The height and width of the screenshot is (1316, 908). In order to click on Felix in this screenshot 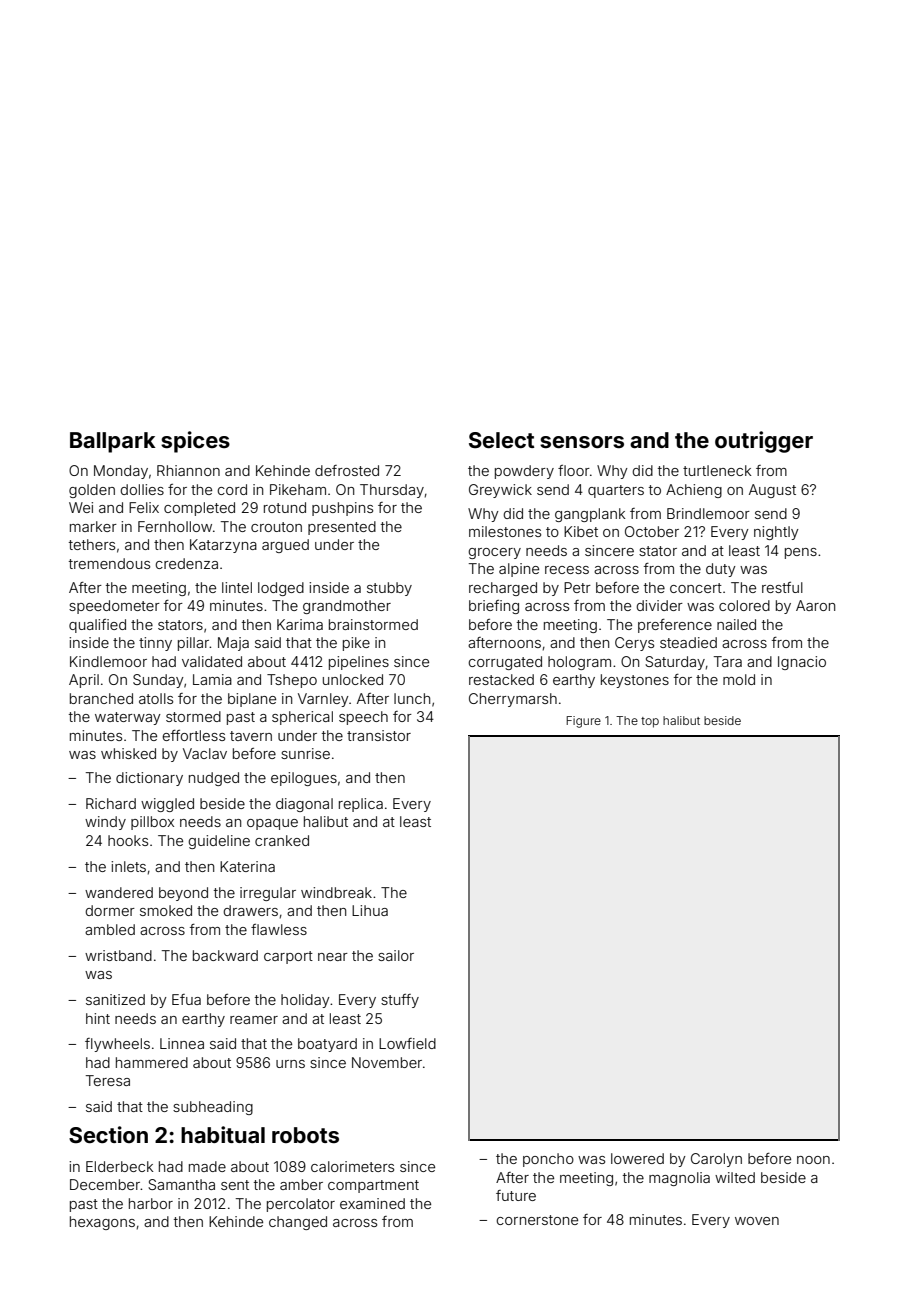, I will do `click(144, 507)`.
